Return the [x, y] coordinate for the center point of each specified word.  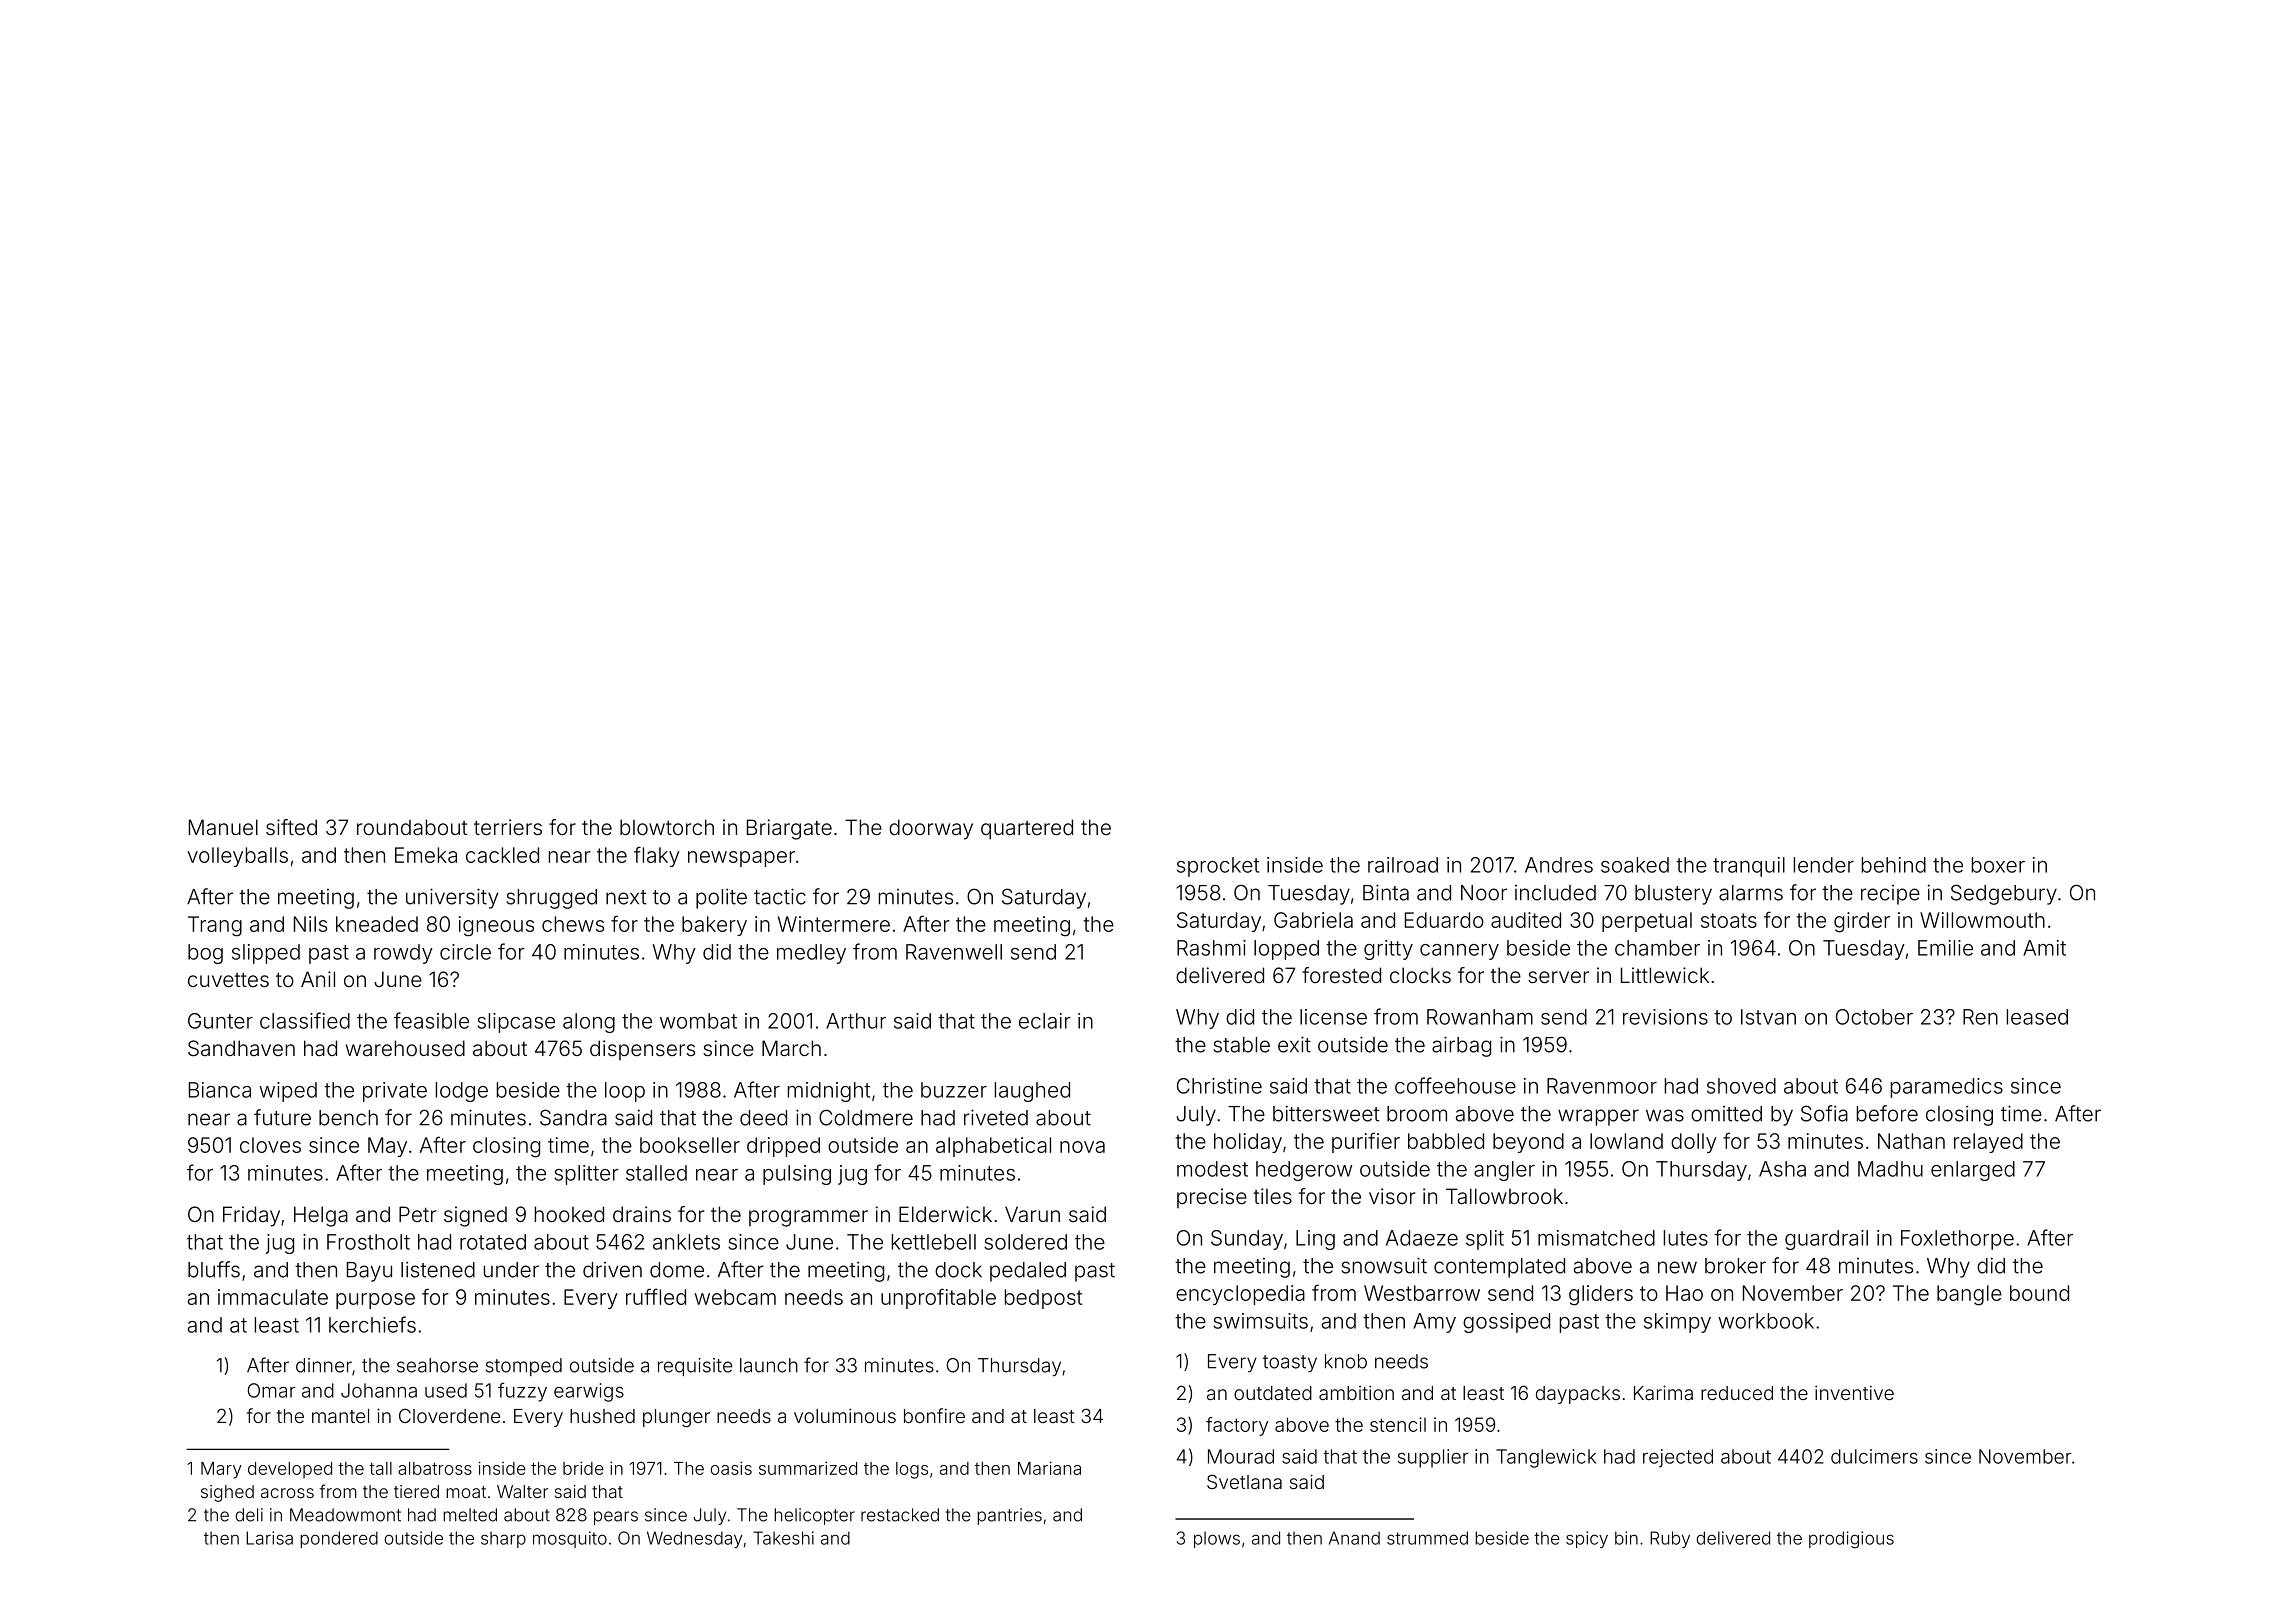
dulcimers [1874, 1456]
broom [1417, 1114]
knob [1346, 1361]
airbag [1461, 1046]
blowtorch [667, 827]
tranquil [1749, 867]
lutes [1686, 1238]
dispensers [642, 1050]
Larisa [269, 1538]
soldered [1025, 1242]
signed [475, 1216]
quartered [1027, 829]
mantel [340, 1416]
